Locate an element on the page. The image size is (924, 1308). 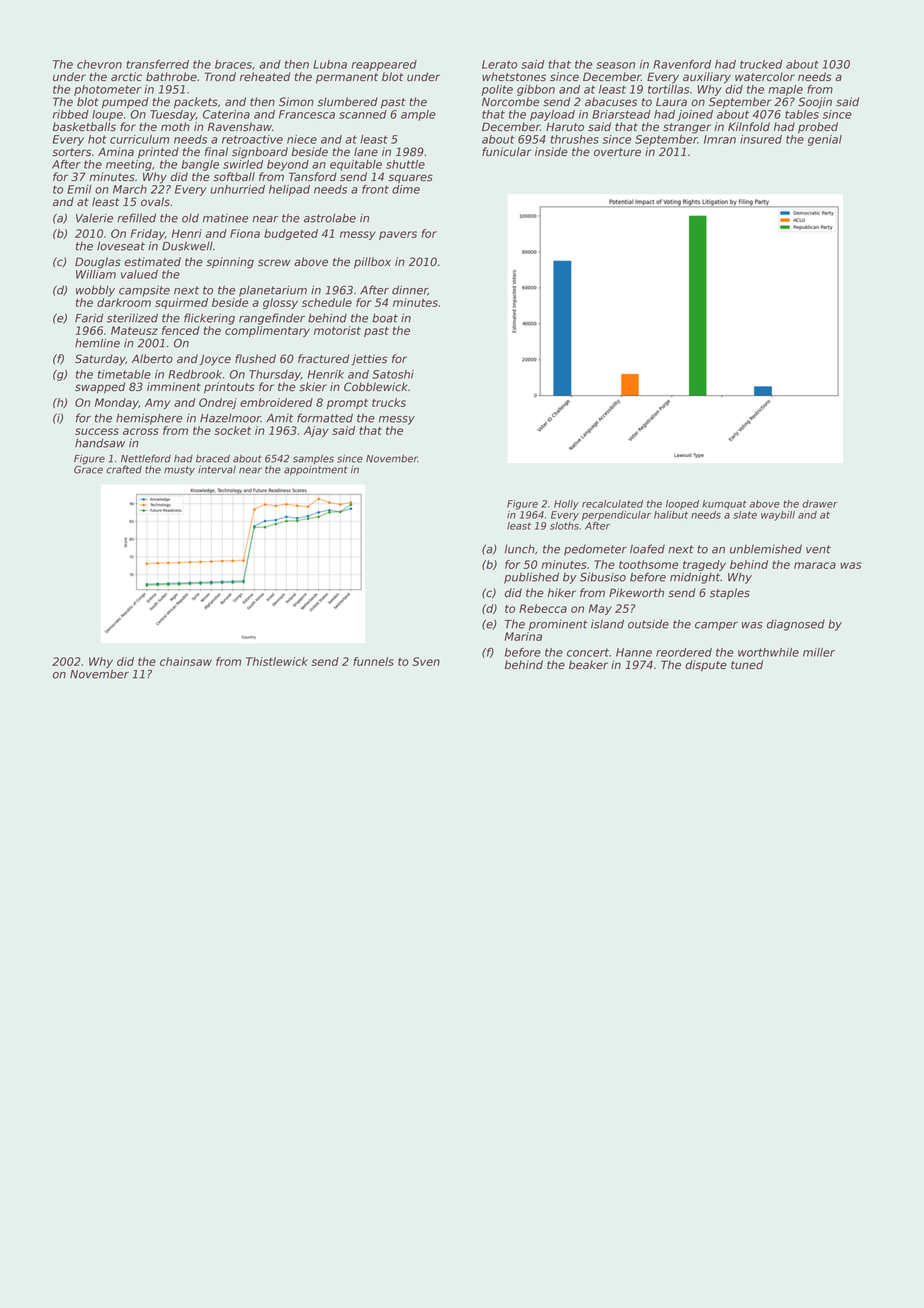
funicular is located at coordinates (507, 152).
